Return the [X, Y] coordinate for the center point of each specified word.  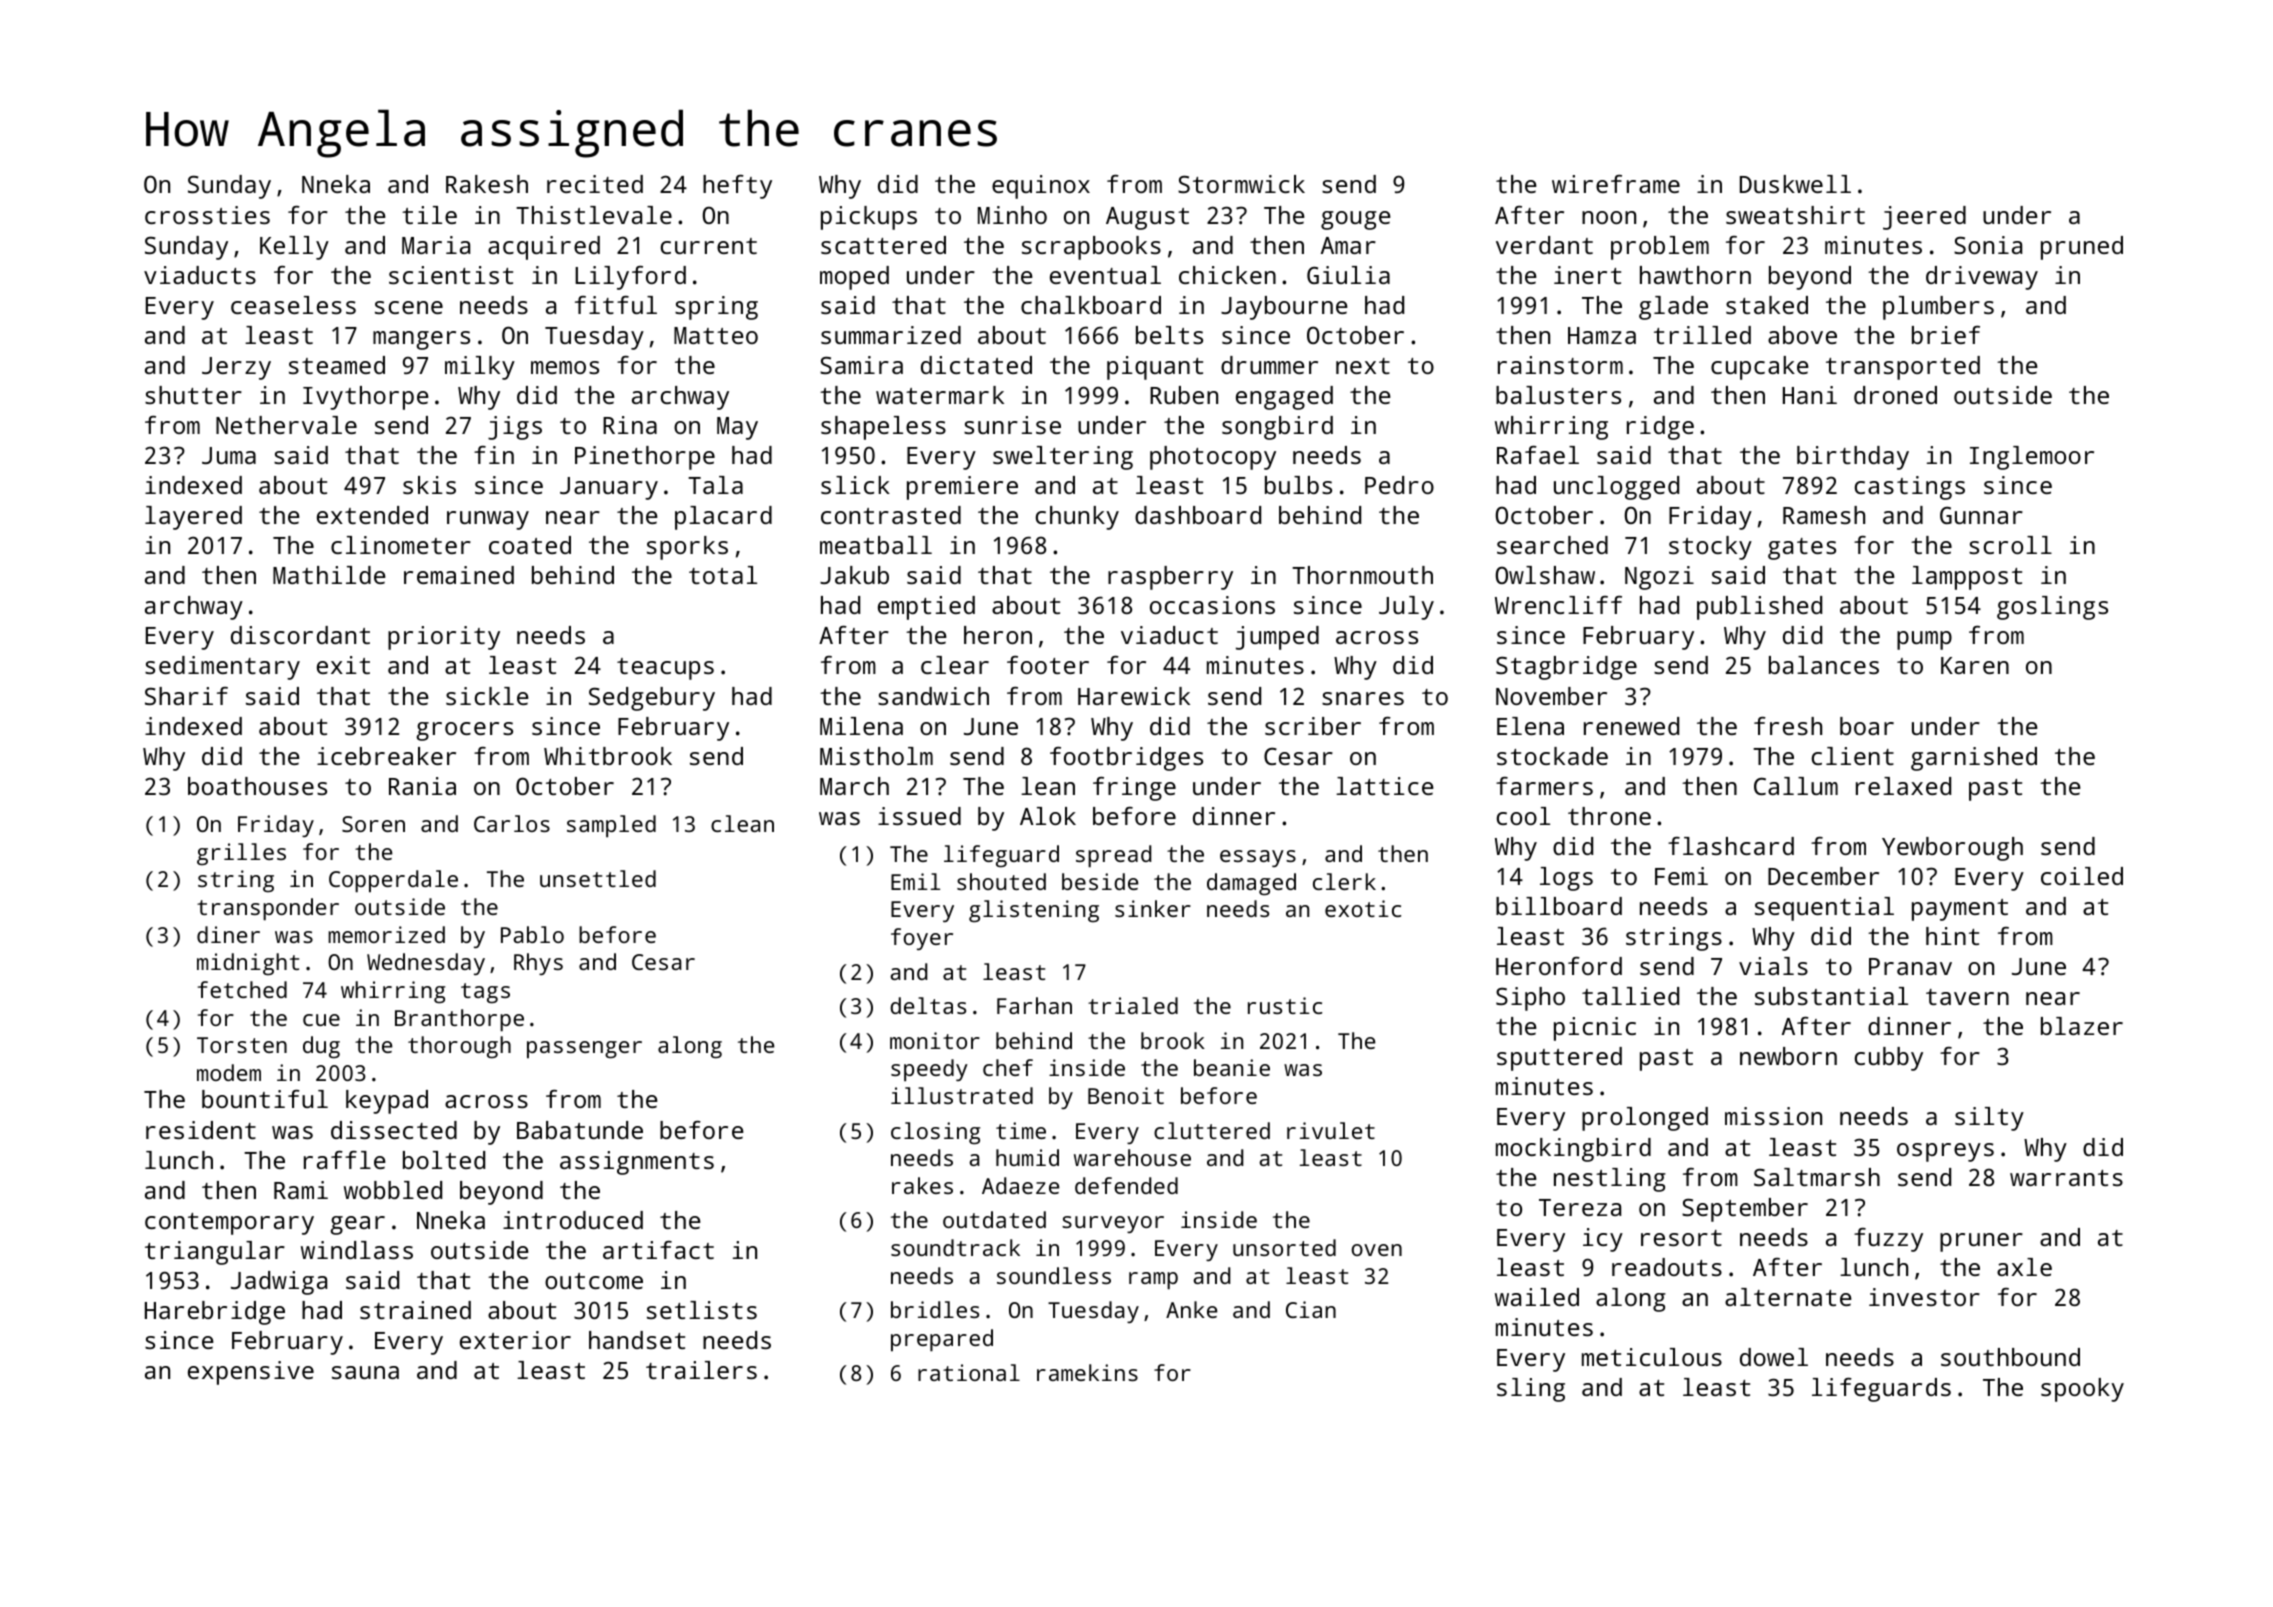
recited [595, 184]
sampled [611, 826]
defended [1126, 1185]
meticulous [1652, 1357]
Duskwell [1795, 184]
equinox [1041, 187]
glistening [1034, 911]
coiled [2082, 876]
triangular [215, 1253]
